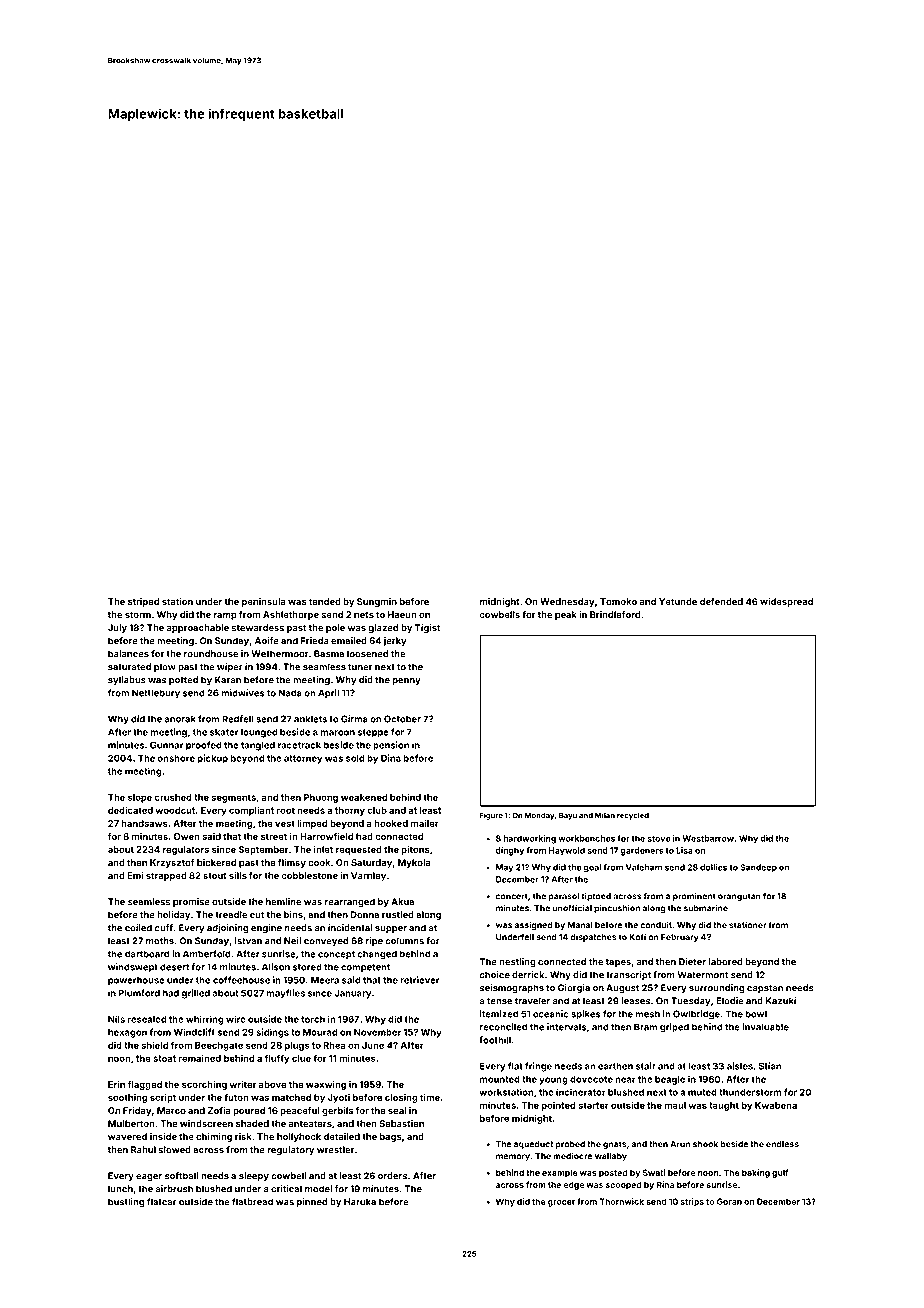  Describe the element at coordinates (128, 654) in the screenshot. I see `balances` at that location.
